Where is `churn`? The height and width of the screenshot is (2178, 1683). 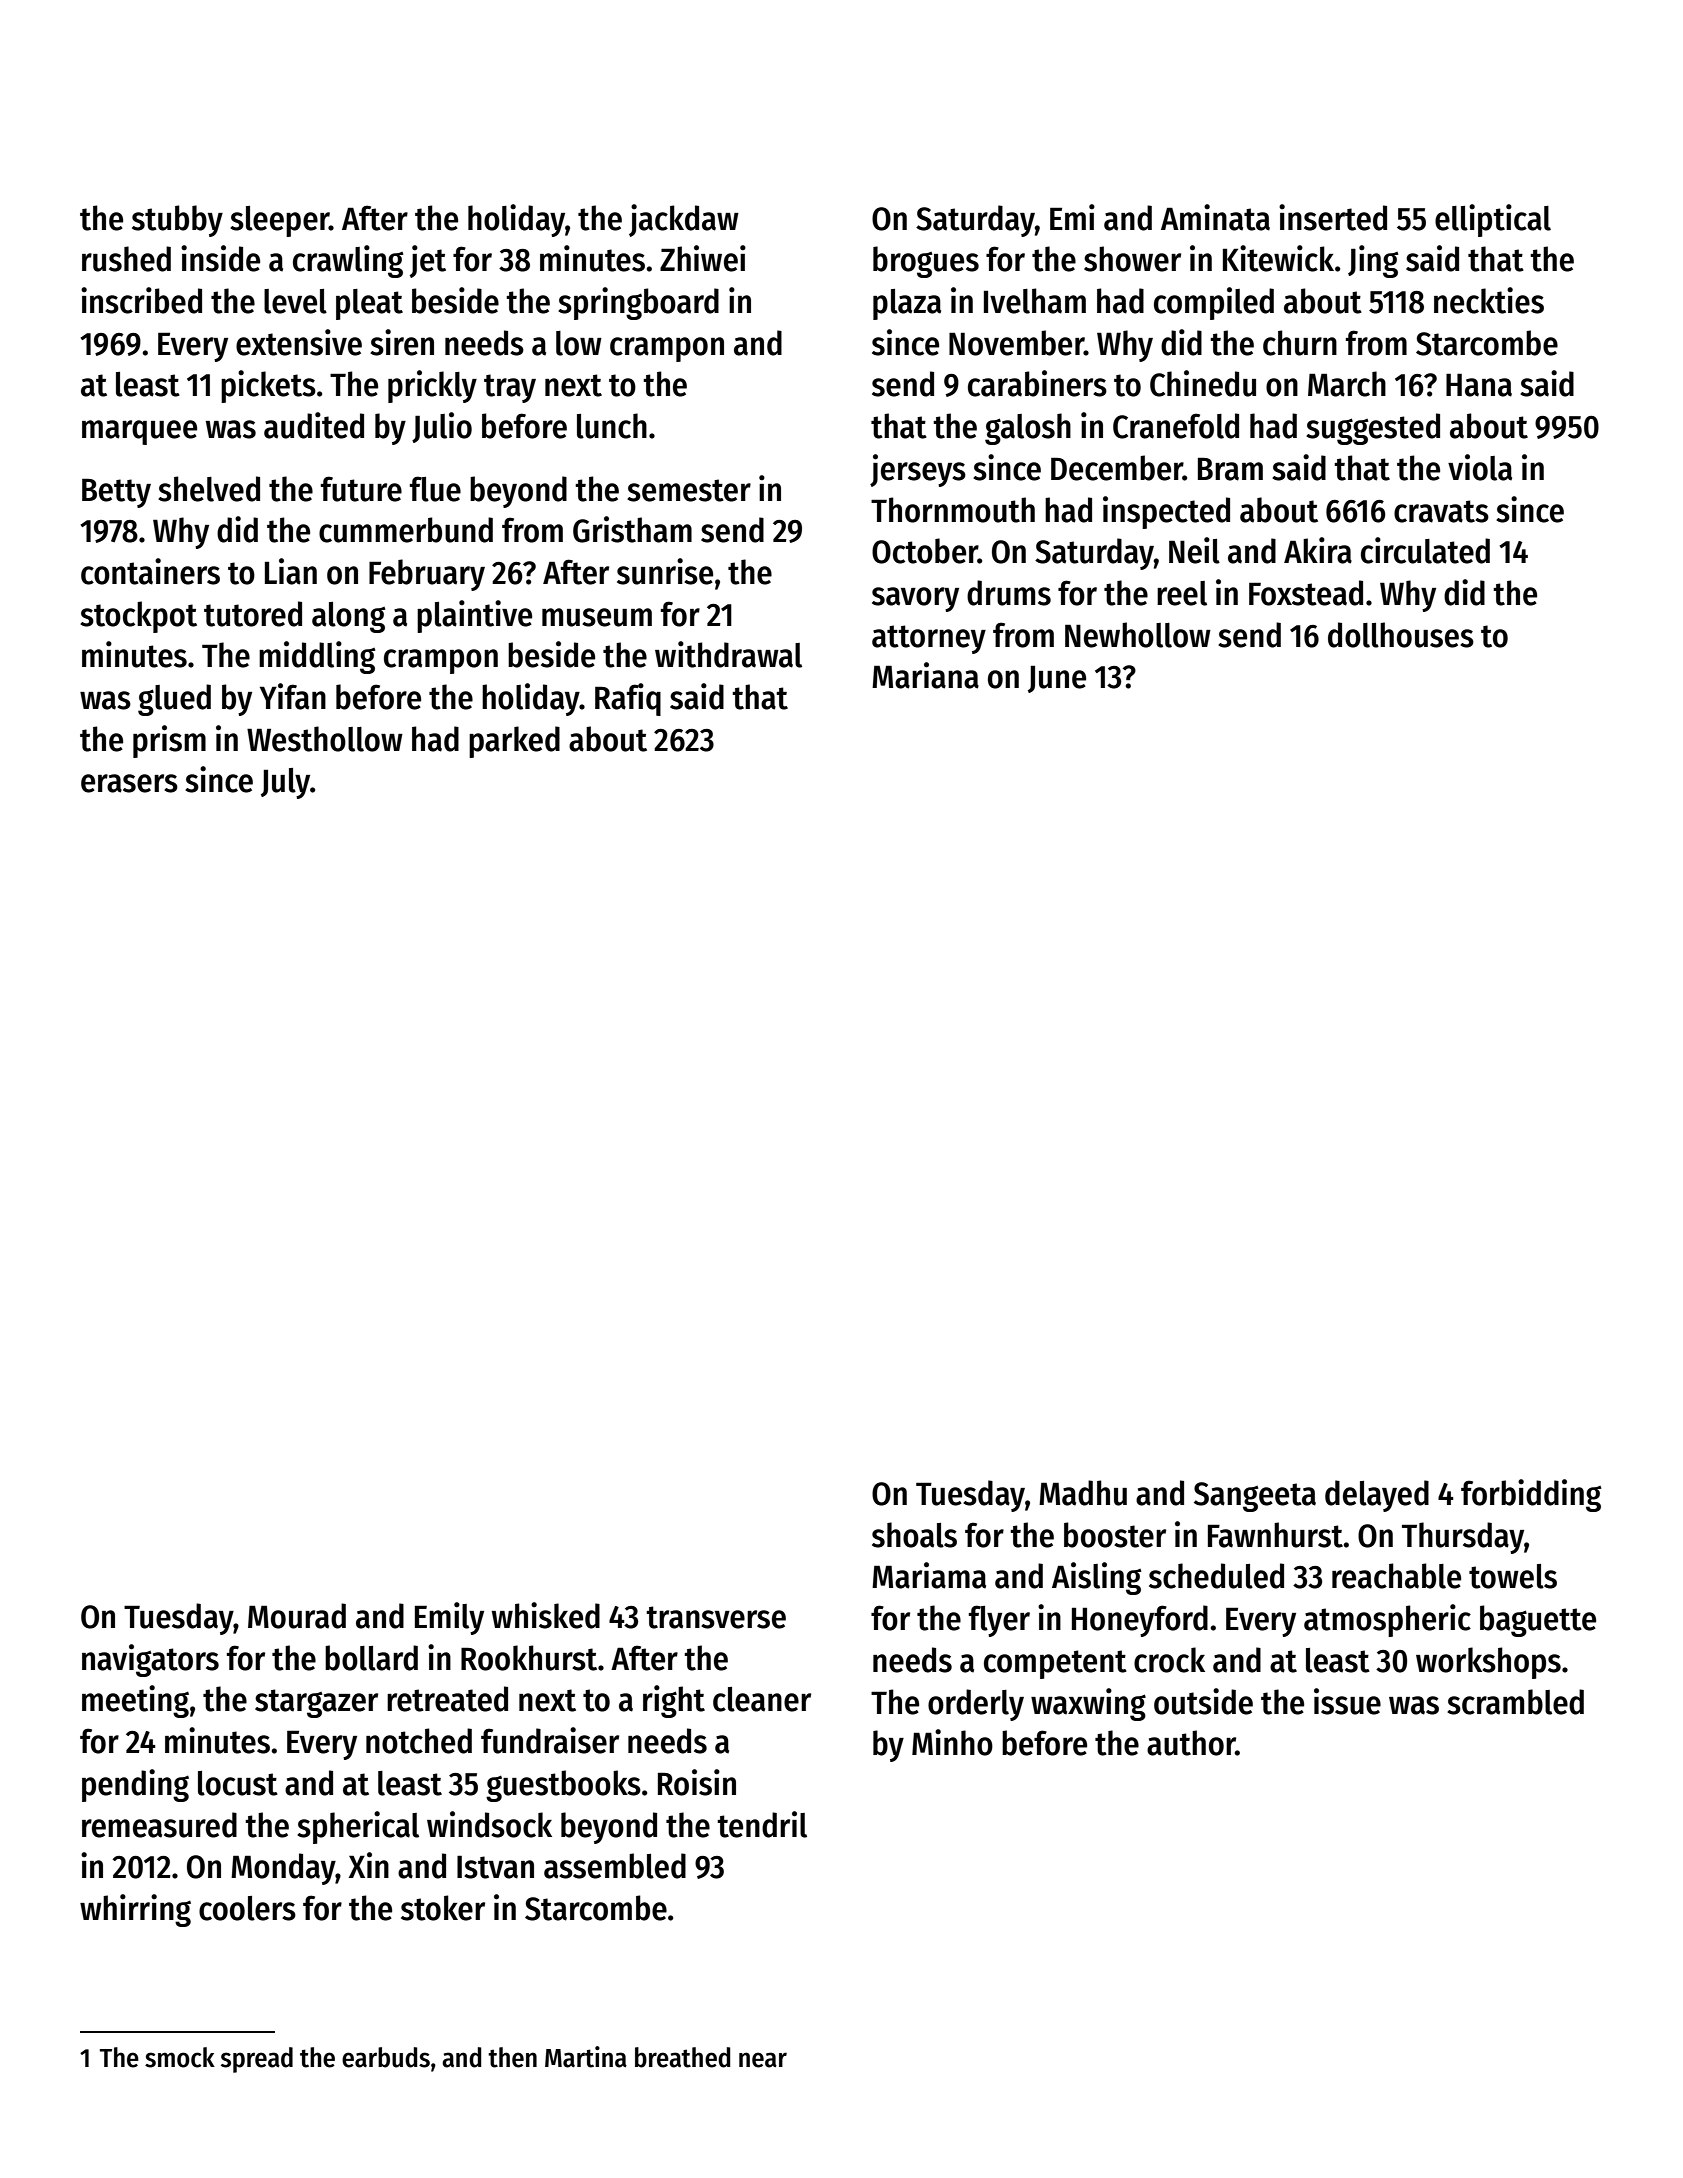 churn is located at coordinates (1300, 343).
